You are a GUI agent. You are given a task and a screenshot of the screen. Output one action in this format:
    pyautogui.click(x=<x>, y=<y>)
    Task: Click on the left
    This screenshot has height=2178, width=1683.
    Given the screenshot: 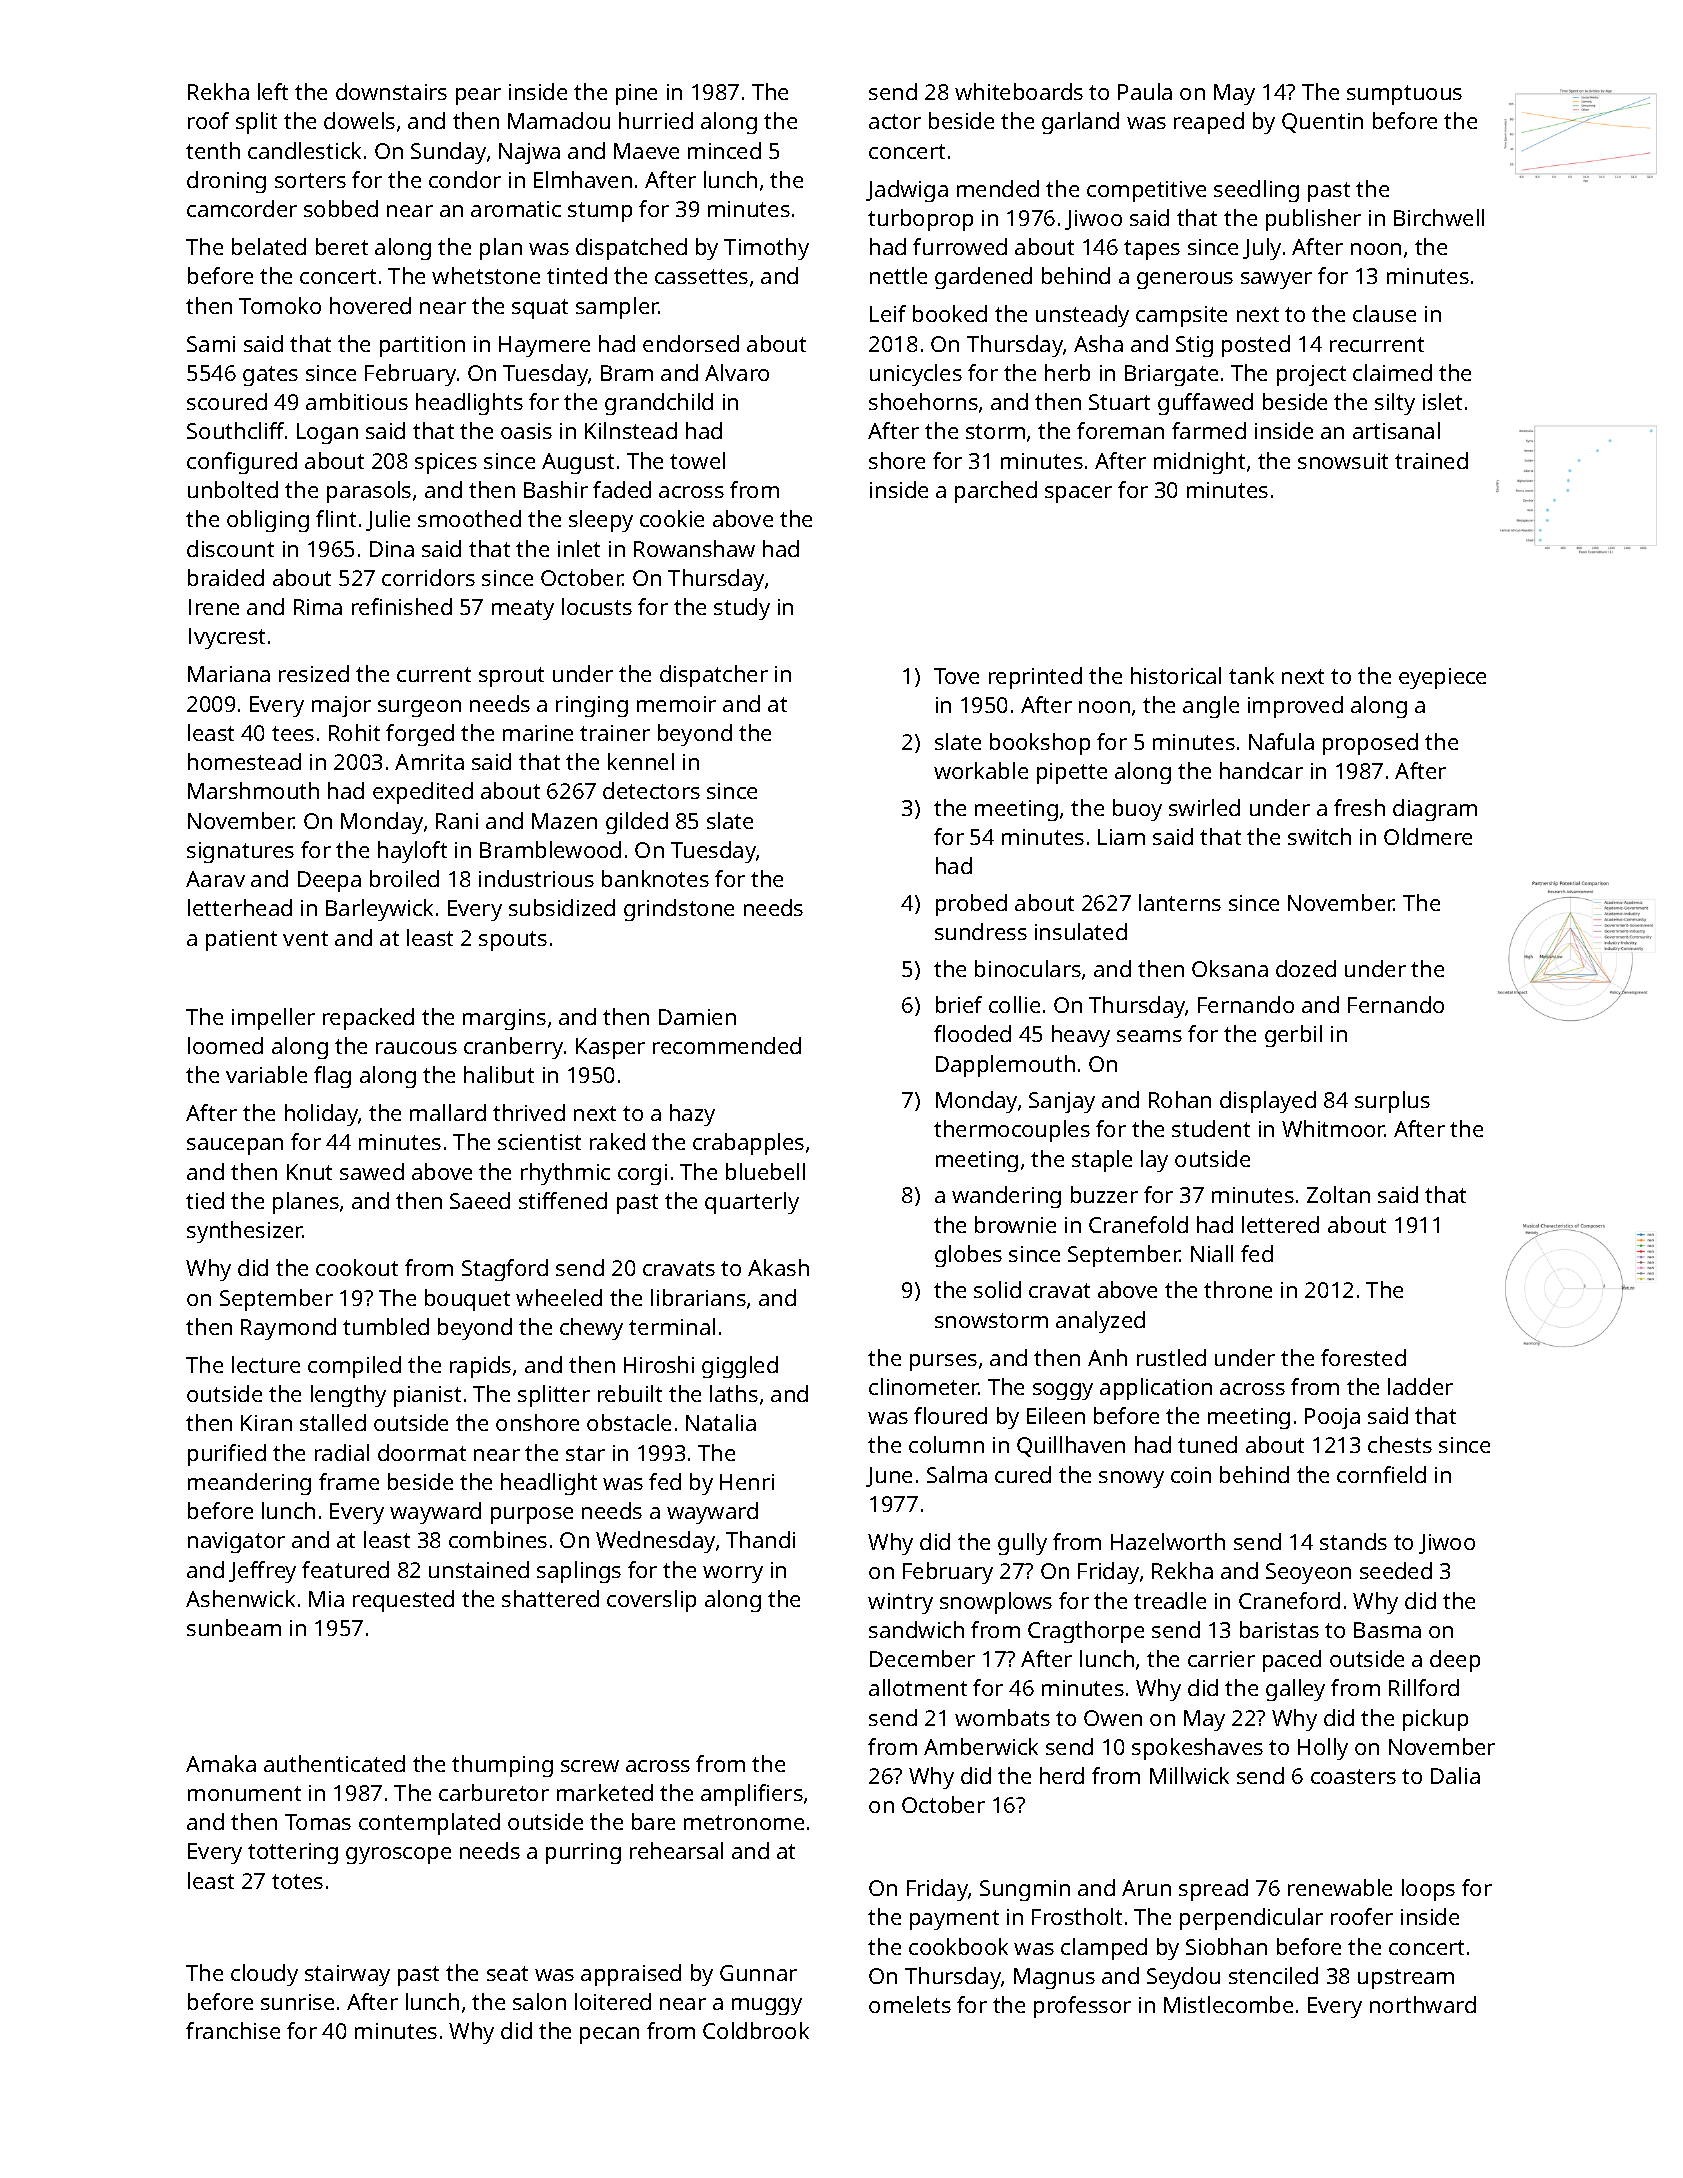 What is the action you would take?
    pyautogui.click(x=273, y=91)
